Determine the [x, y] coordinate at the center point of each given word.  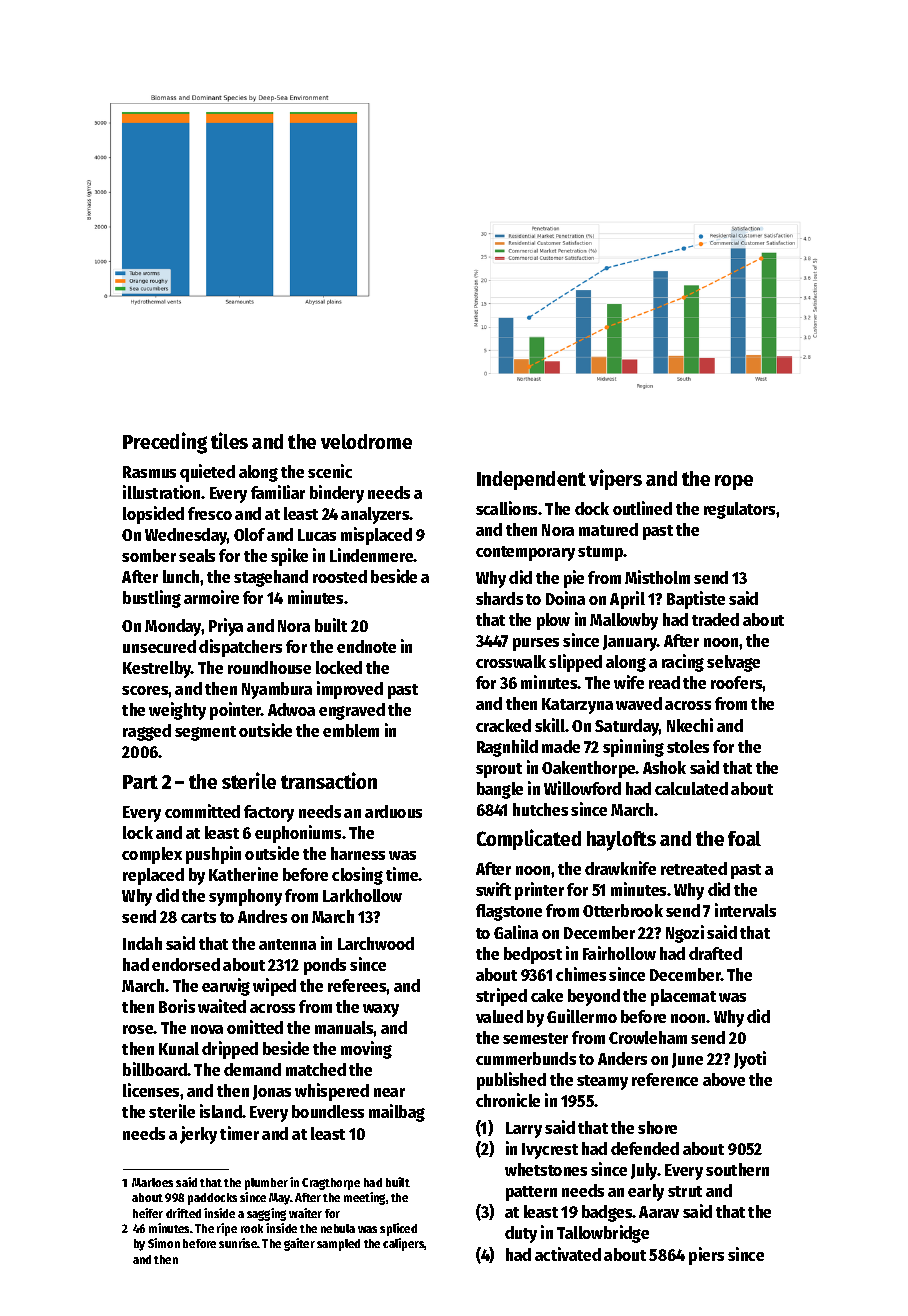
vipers [615, 479]
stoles [688, 746]
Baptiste [696, 600]
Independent [531, 480]
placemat [683, 997]
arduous [393, 811]
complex [152, 855]
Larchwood [376, 943]
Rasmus [149, 472]
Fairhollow [619, 953]
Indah [142, 943]
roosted [340, 576]
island [221, 1111]
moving [366, 1050]
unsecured [159, 646]
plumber [266, 1184]
